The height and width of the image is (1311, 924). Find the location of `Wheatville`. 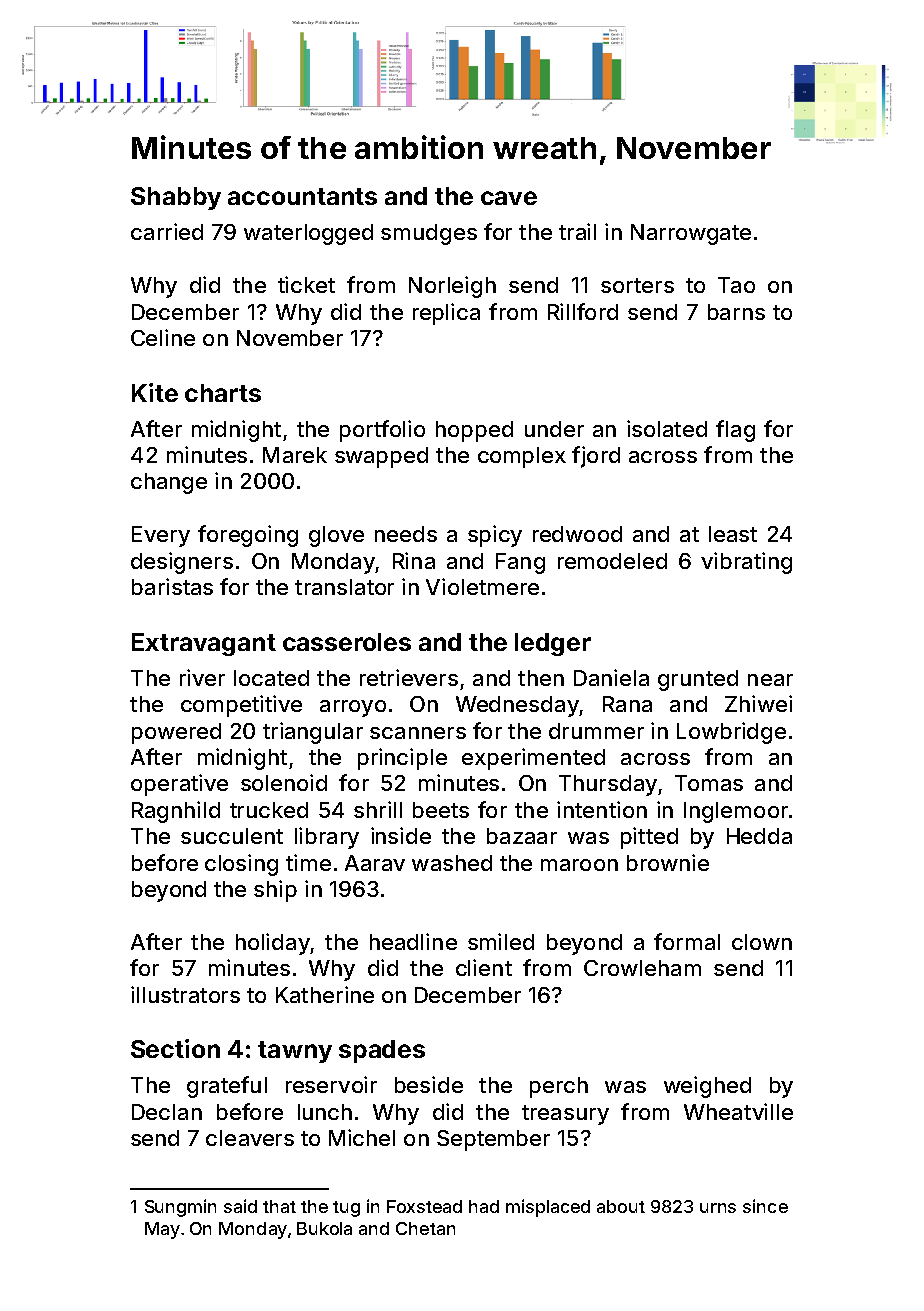

Wheatville is located at coordinates (738, 1111).
